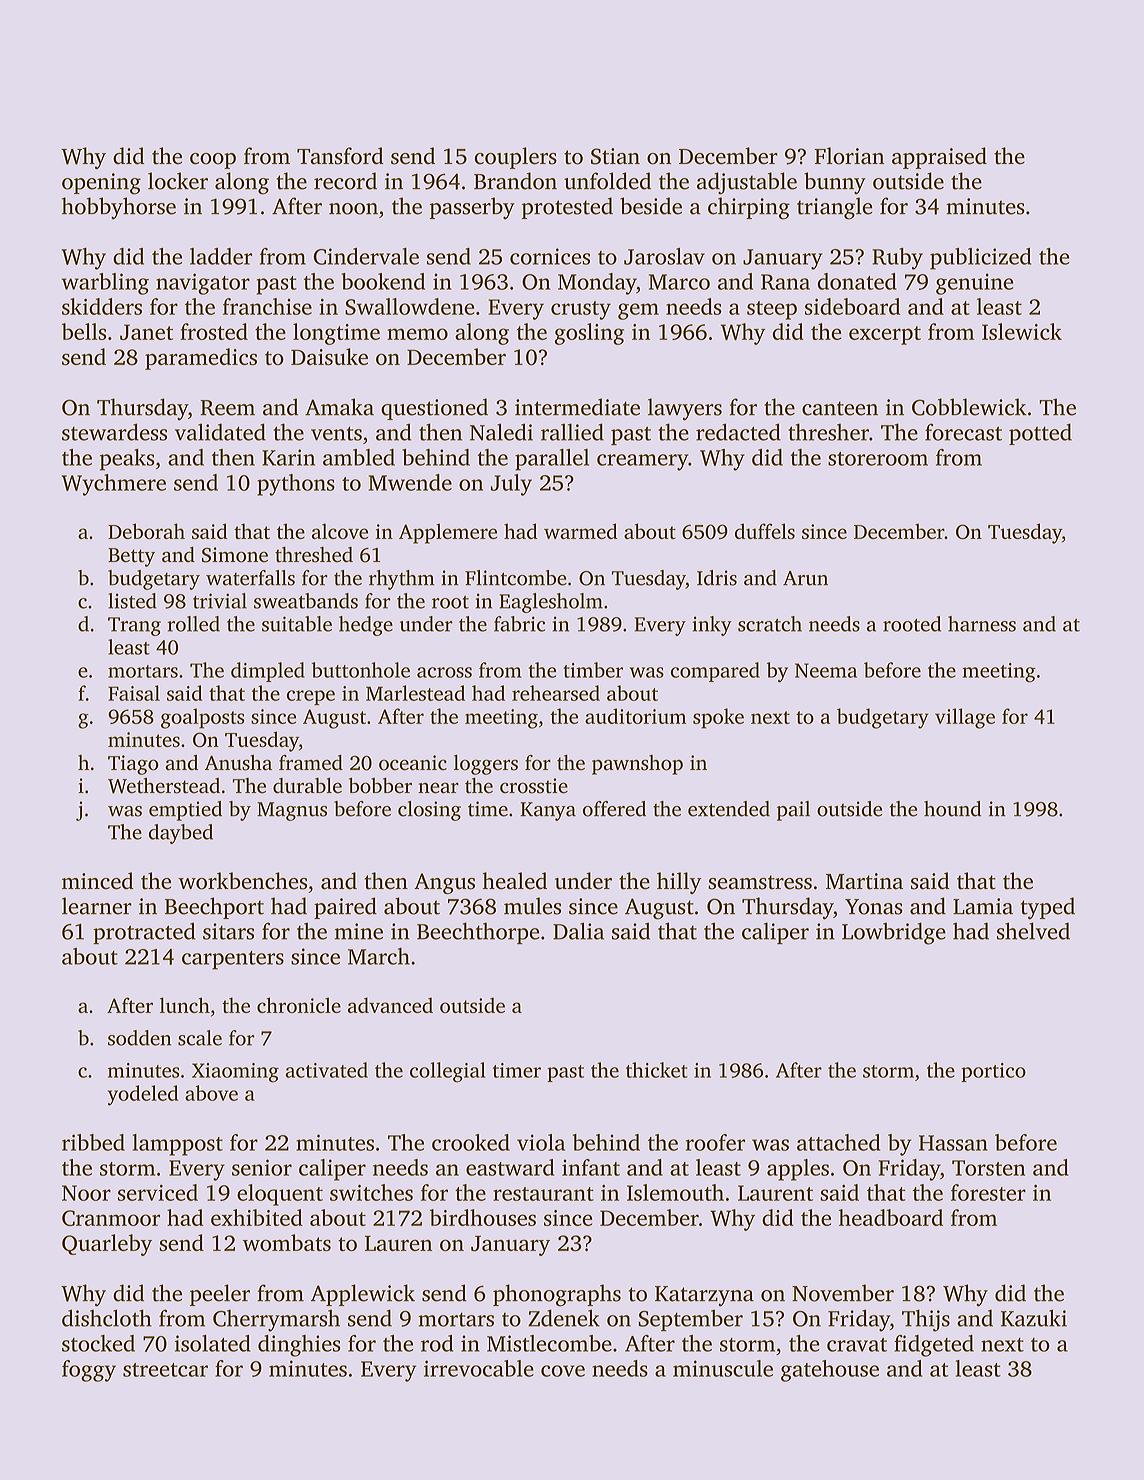 The image size is (1144, 1480). I want to click on potted, so click(1040, 434).
